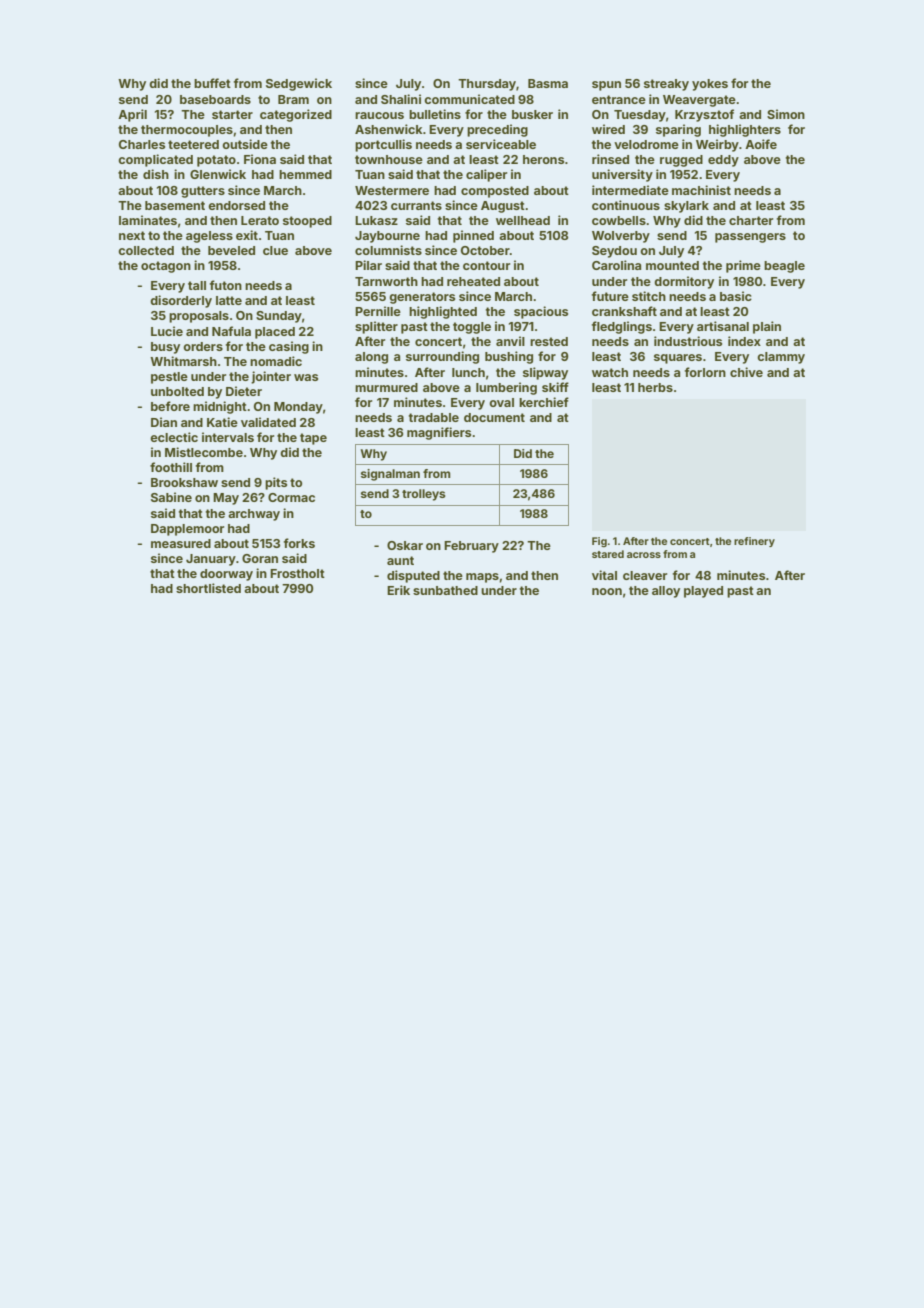 Image resolution: width=924 pixels, height=1308 pixels. Describe the element at coordinates (423, 495) in the document. I see `trolleys` at that location.
